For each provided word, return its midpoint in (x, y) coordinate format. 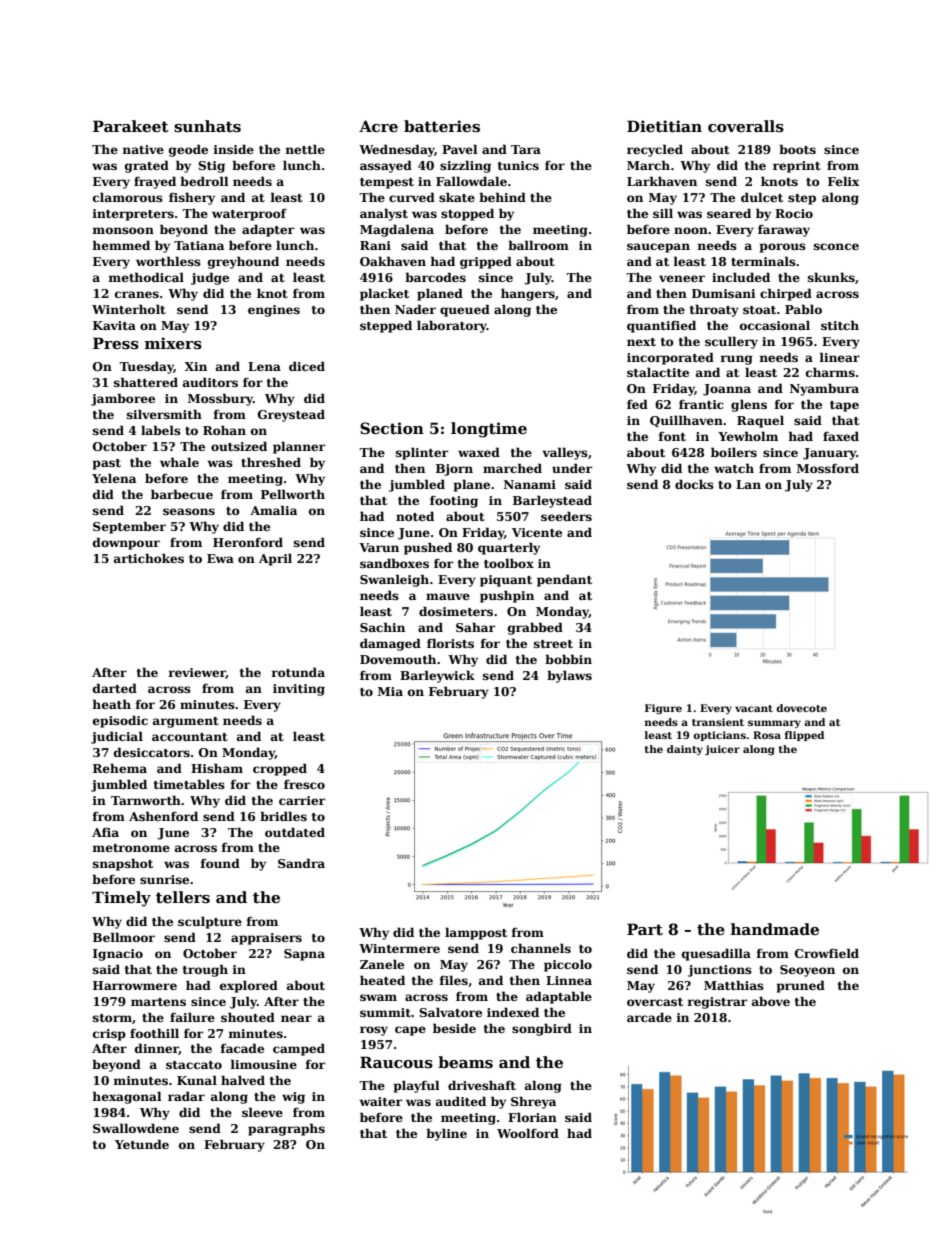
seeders (566, 516)
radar (186, 1096)
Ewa (220, 558)
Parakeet (131, 126)
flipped (804, 736)
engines (274, 311)
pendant (564, 580)
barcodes (435, 277)
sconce (836, 246)
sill (663, 213)
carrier (302, 800)
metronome (131, 848)
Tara (526, 149)
